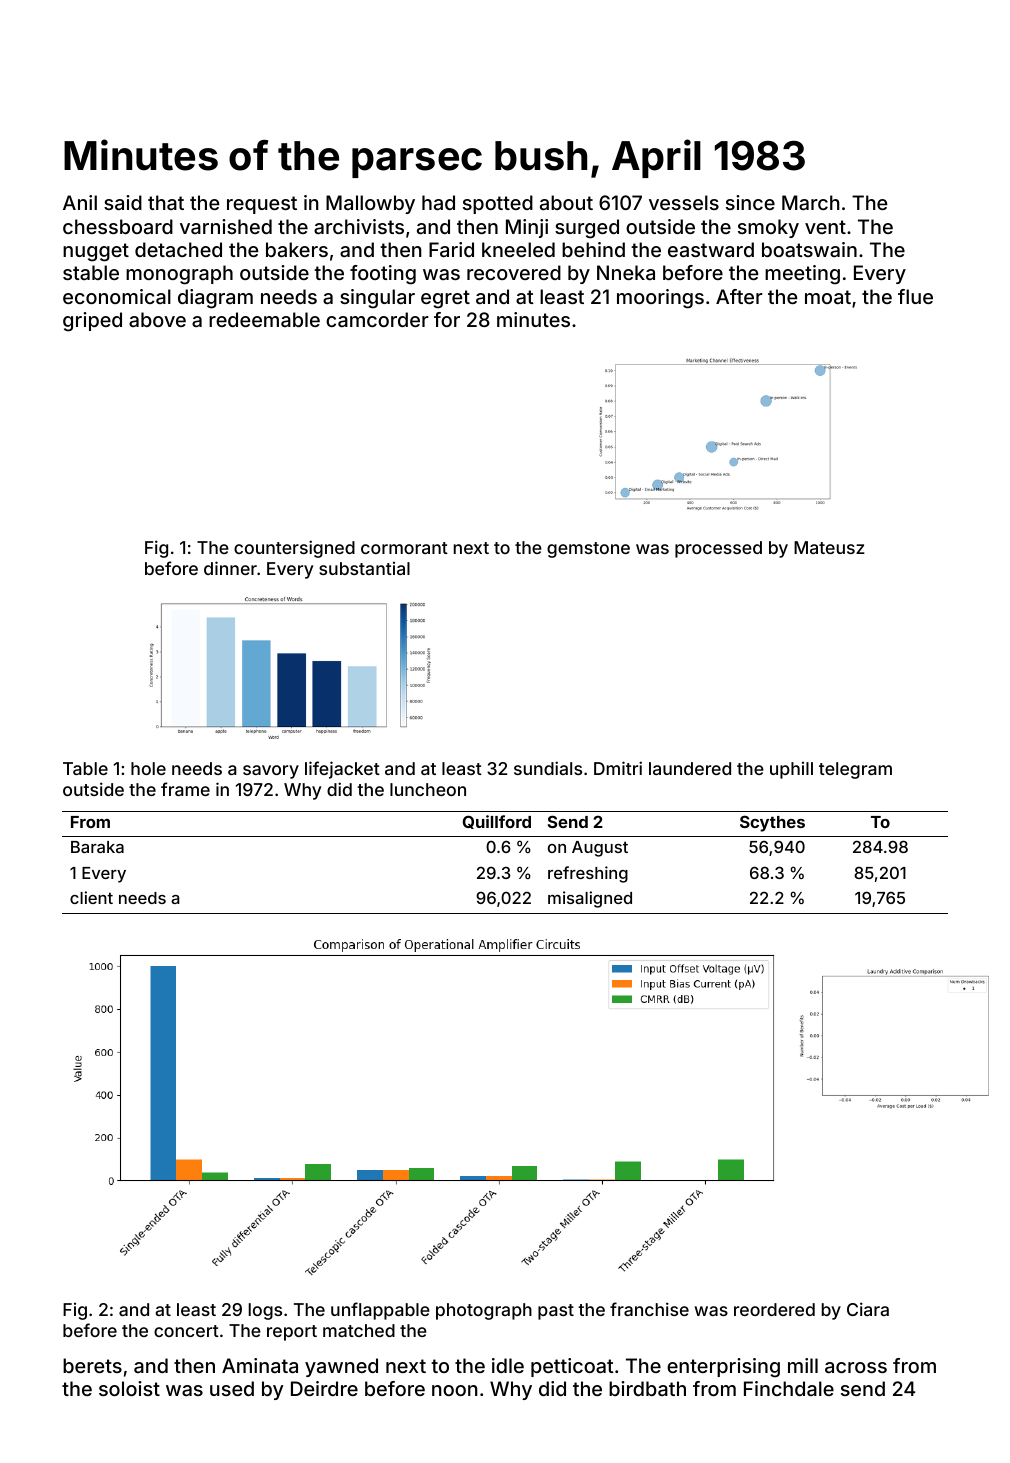 Image resolution: width=1010 pixels, height=1463 pixels. I want to click on Dmitri, so click(618, 768).
